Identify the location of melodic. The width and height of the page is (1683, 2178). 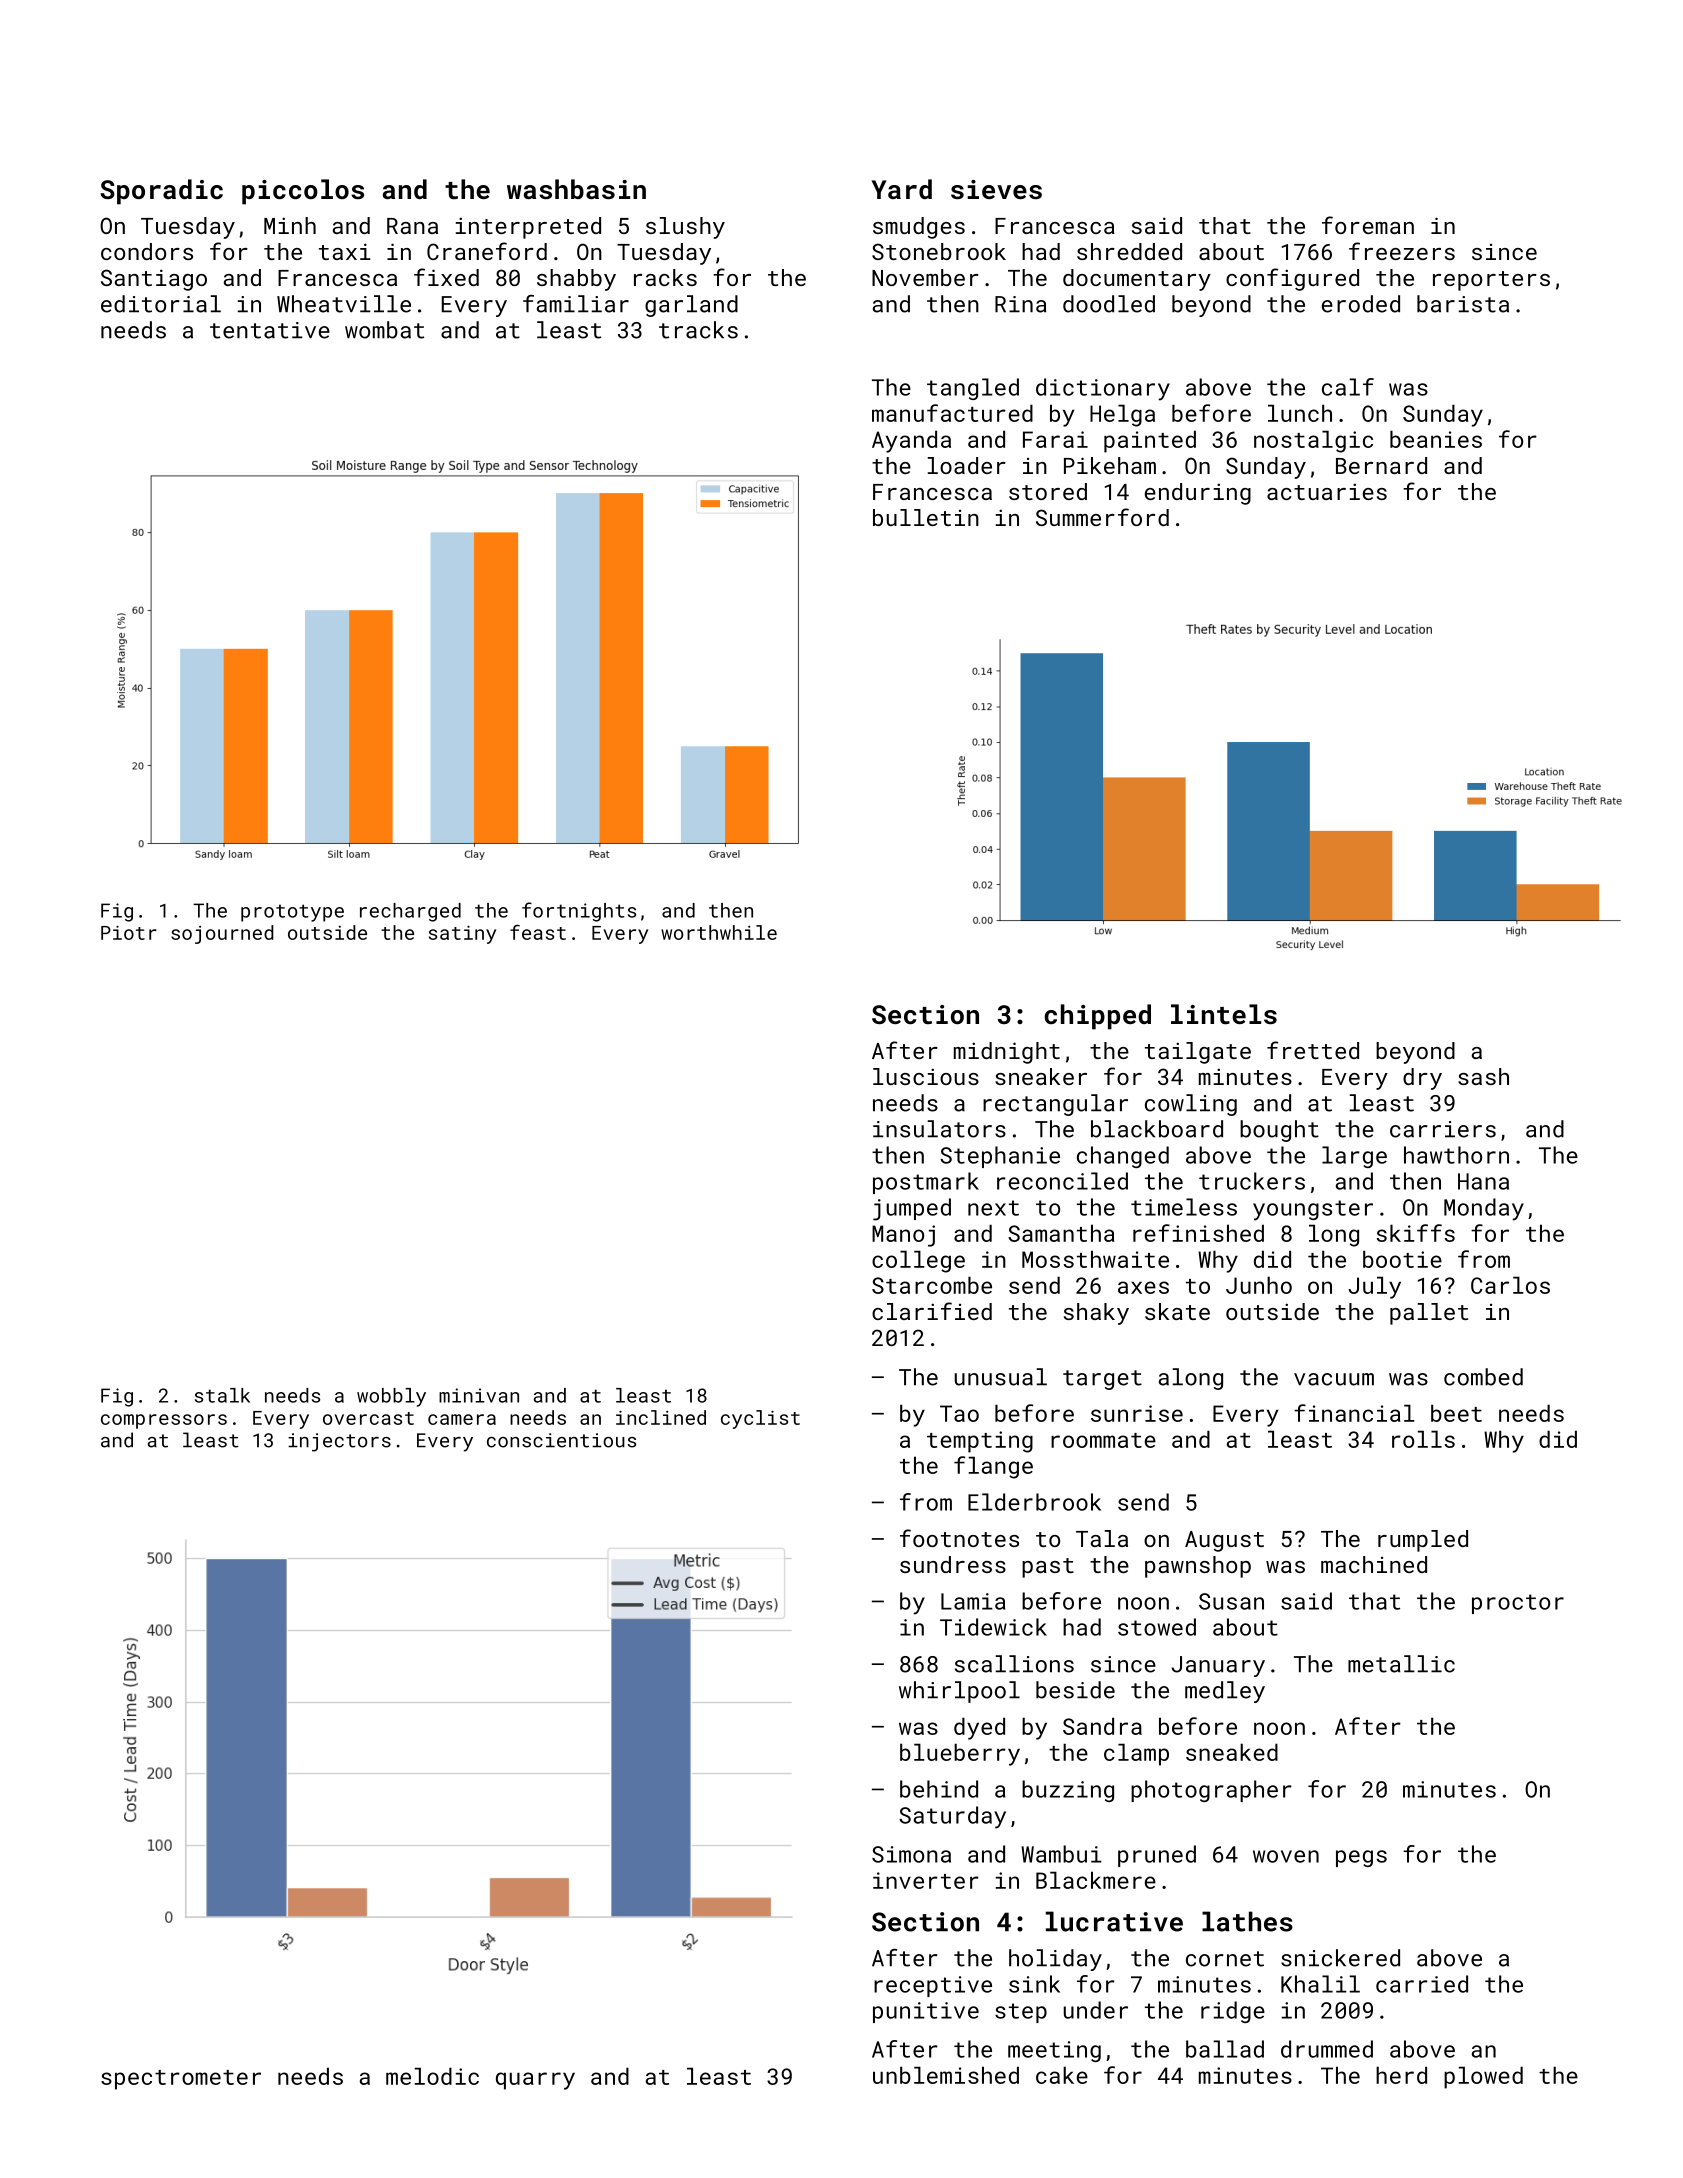
(432, 2076).
